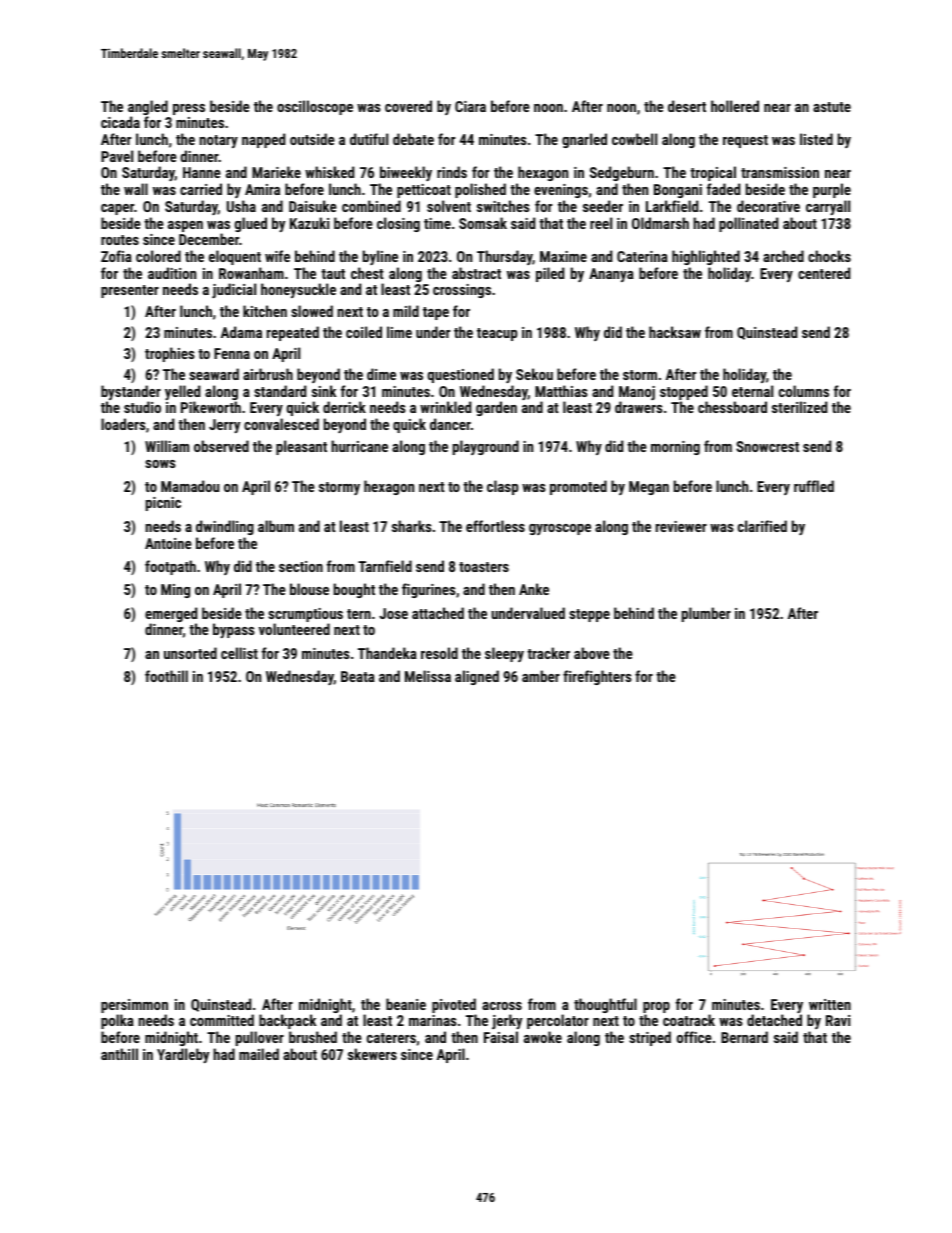 The height and width of the page is (1233, 952). Describe the element at coordinates (642, 256) in the page. I see `Caterina` at that location.
